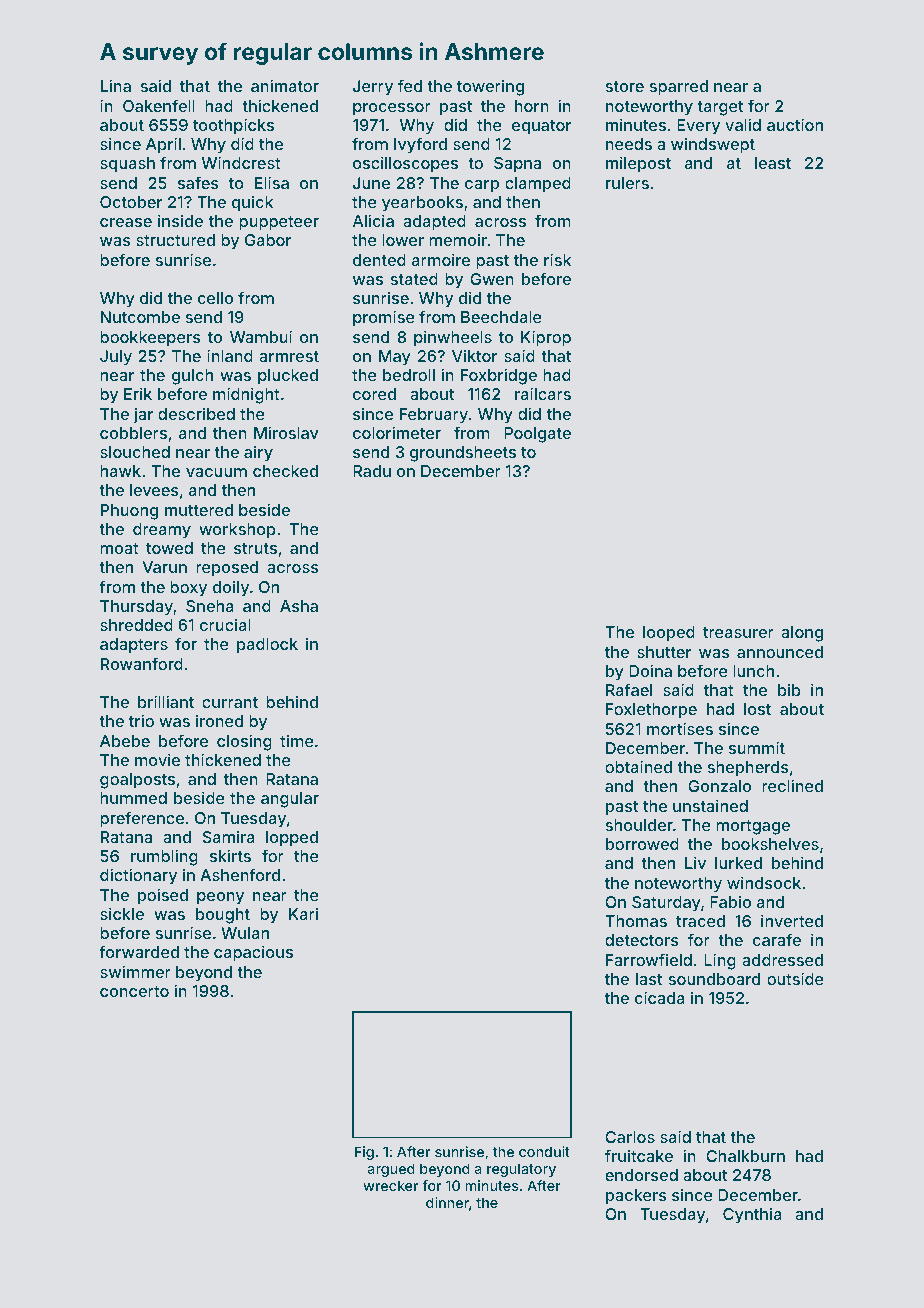  What do you see at coordinates (629, 689) in the screenshot?
I see `Rafael` at bounding box center [629, 689].
